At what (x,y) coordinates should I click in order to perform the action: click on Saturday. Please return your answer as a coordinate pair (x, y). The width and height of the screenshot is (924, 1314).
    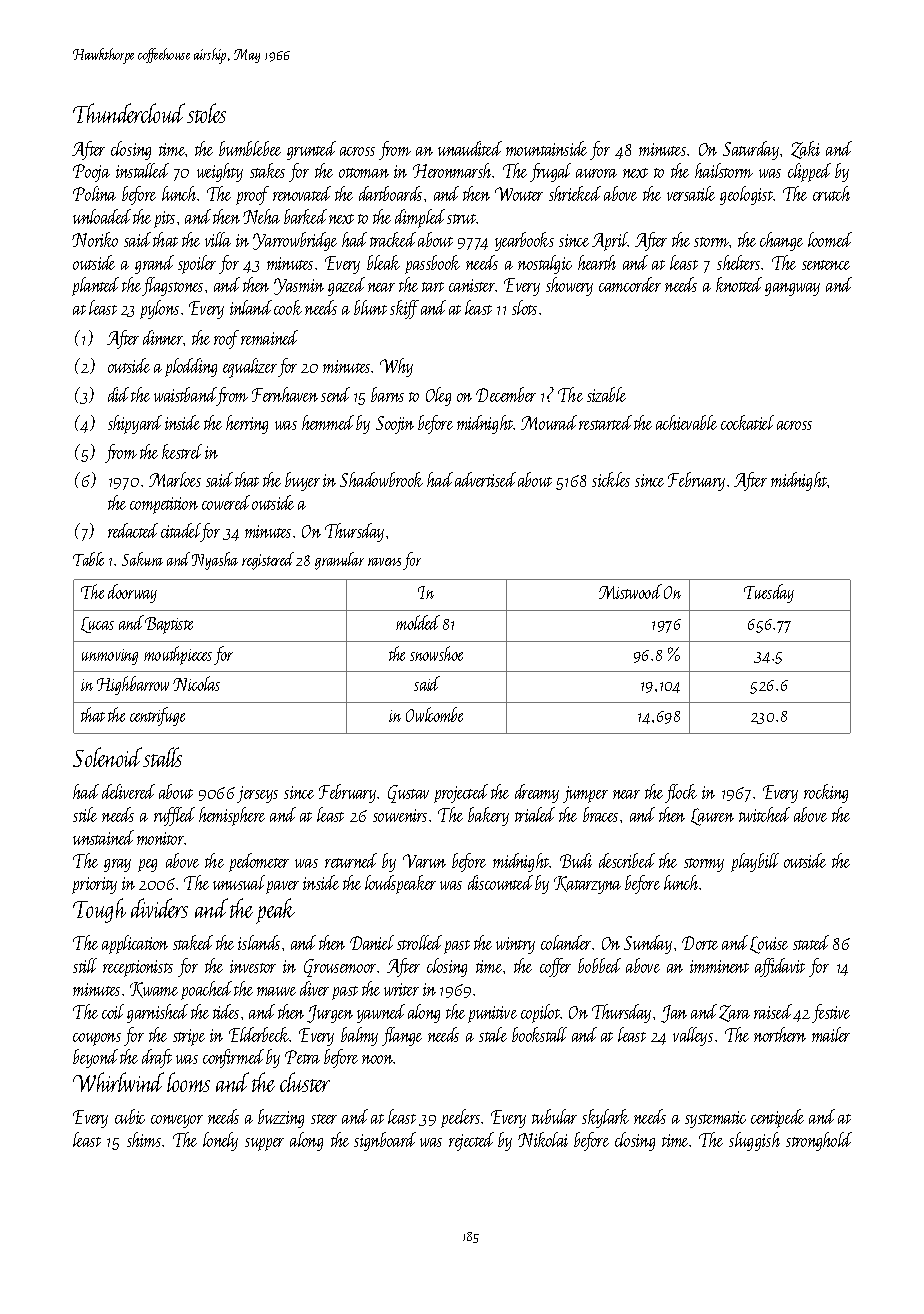
    Looking at the image, I should click on (751, 150).
